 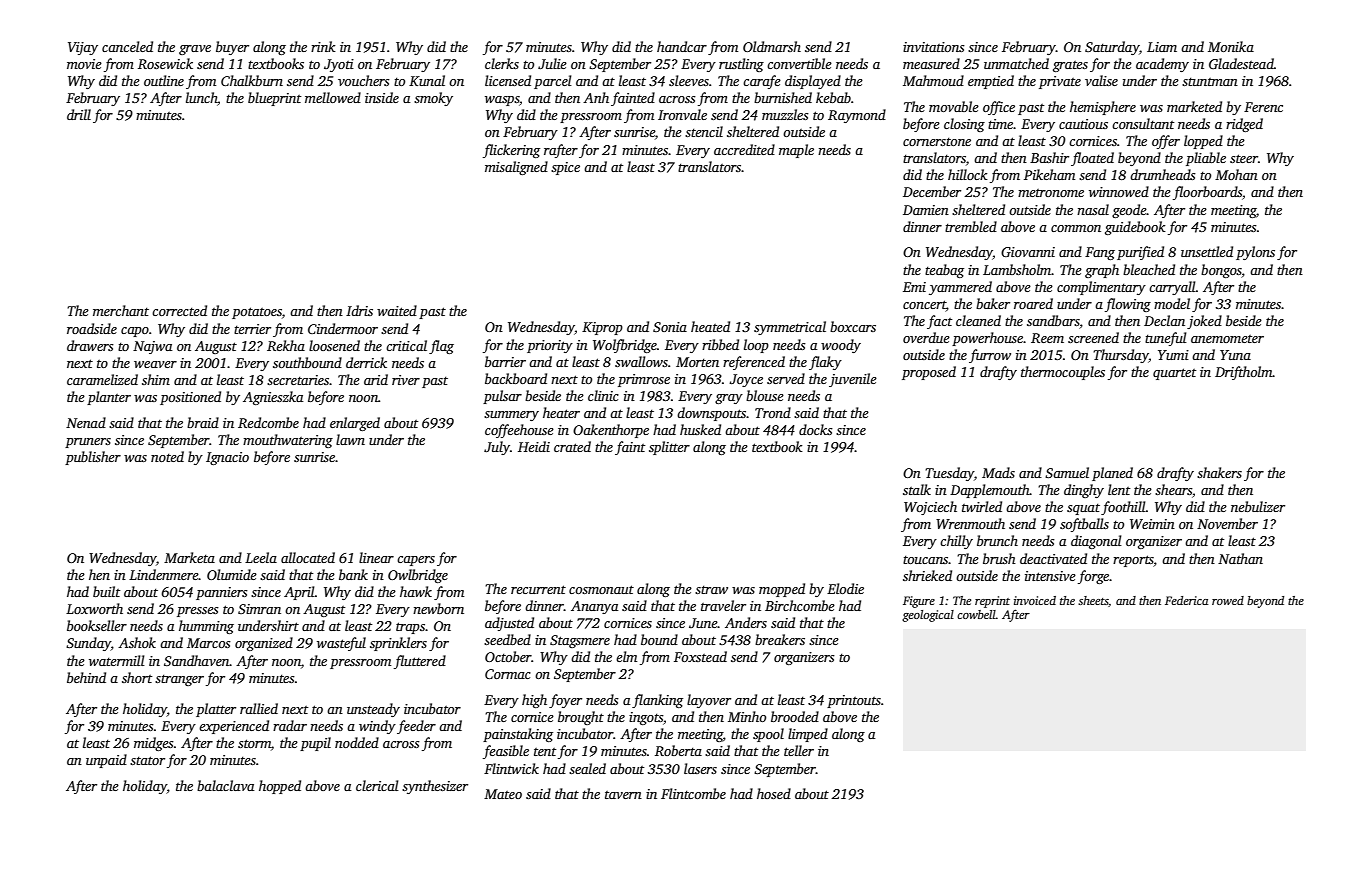 I want to click on grates, so click(x=1070, y=66).
